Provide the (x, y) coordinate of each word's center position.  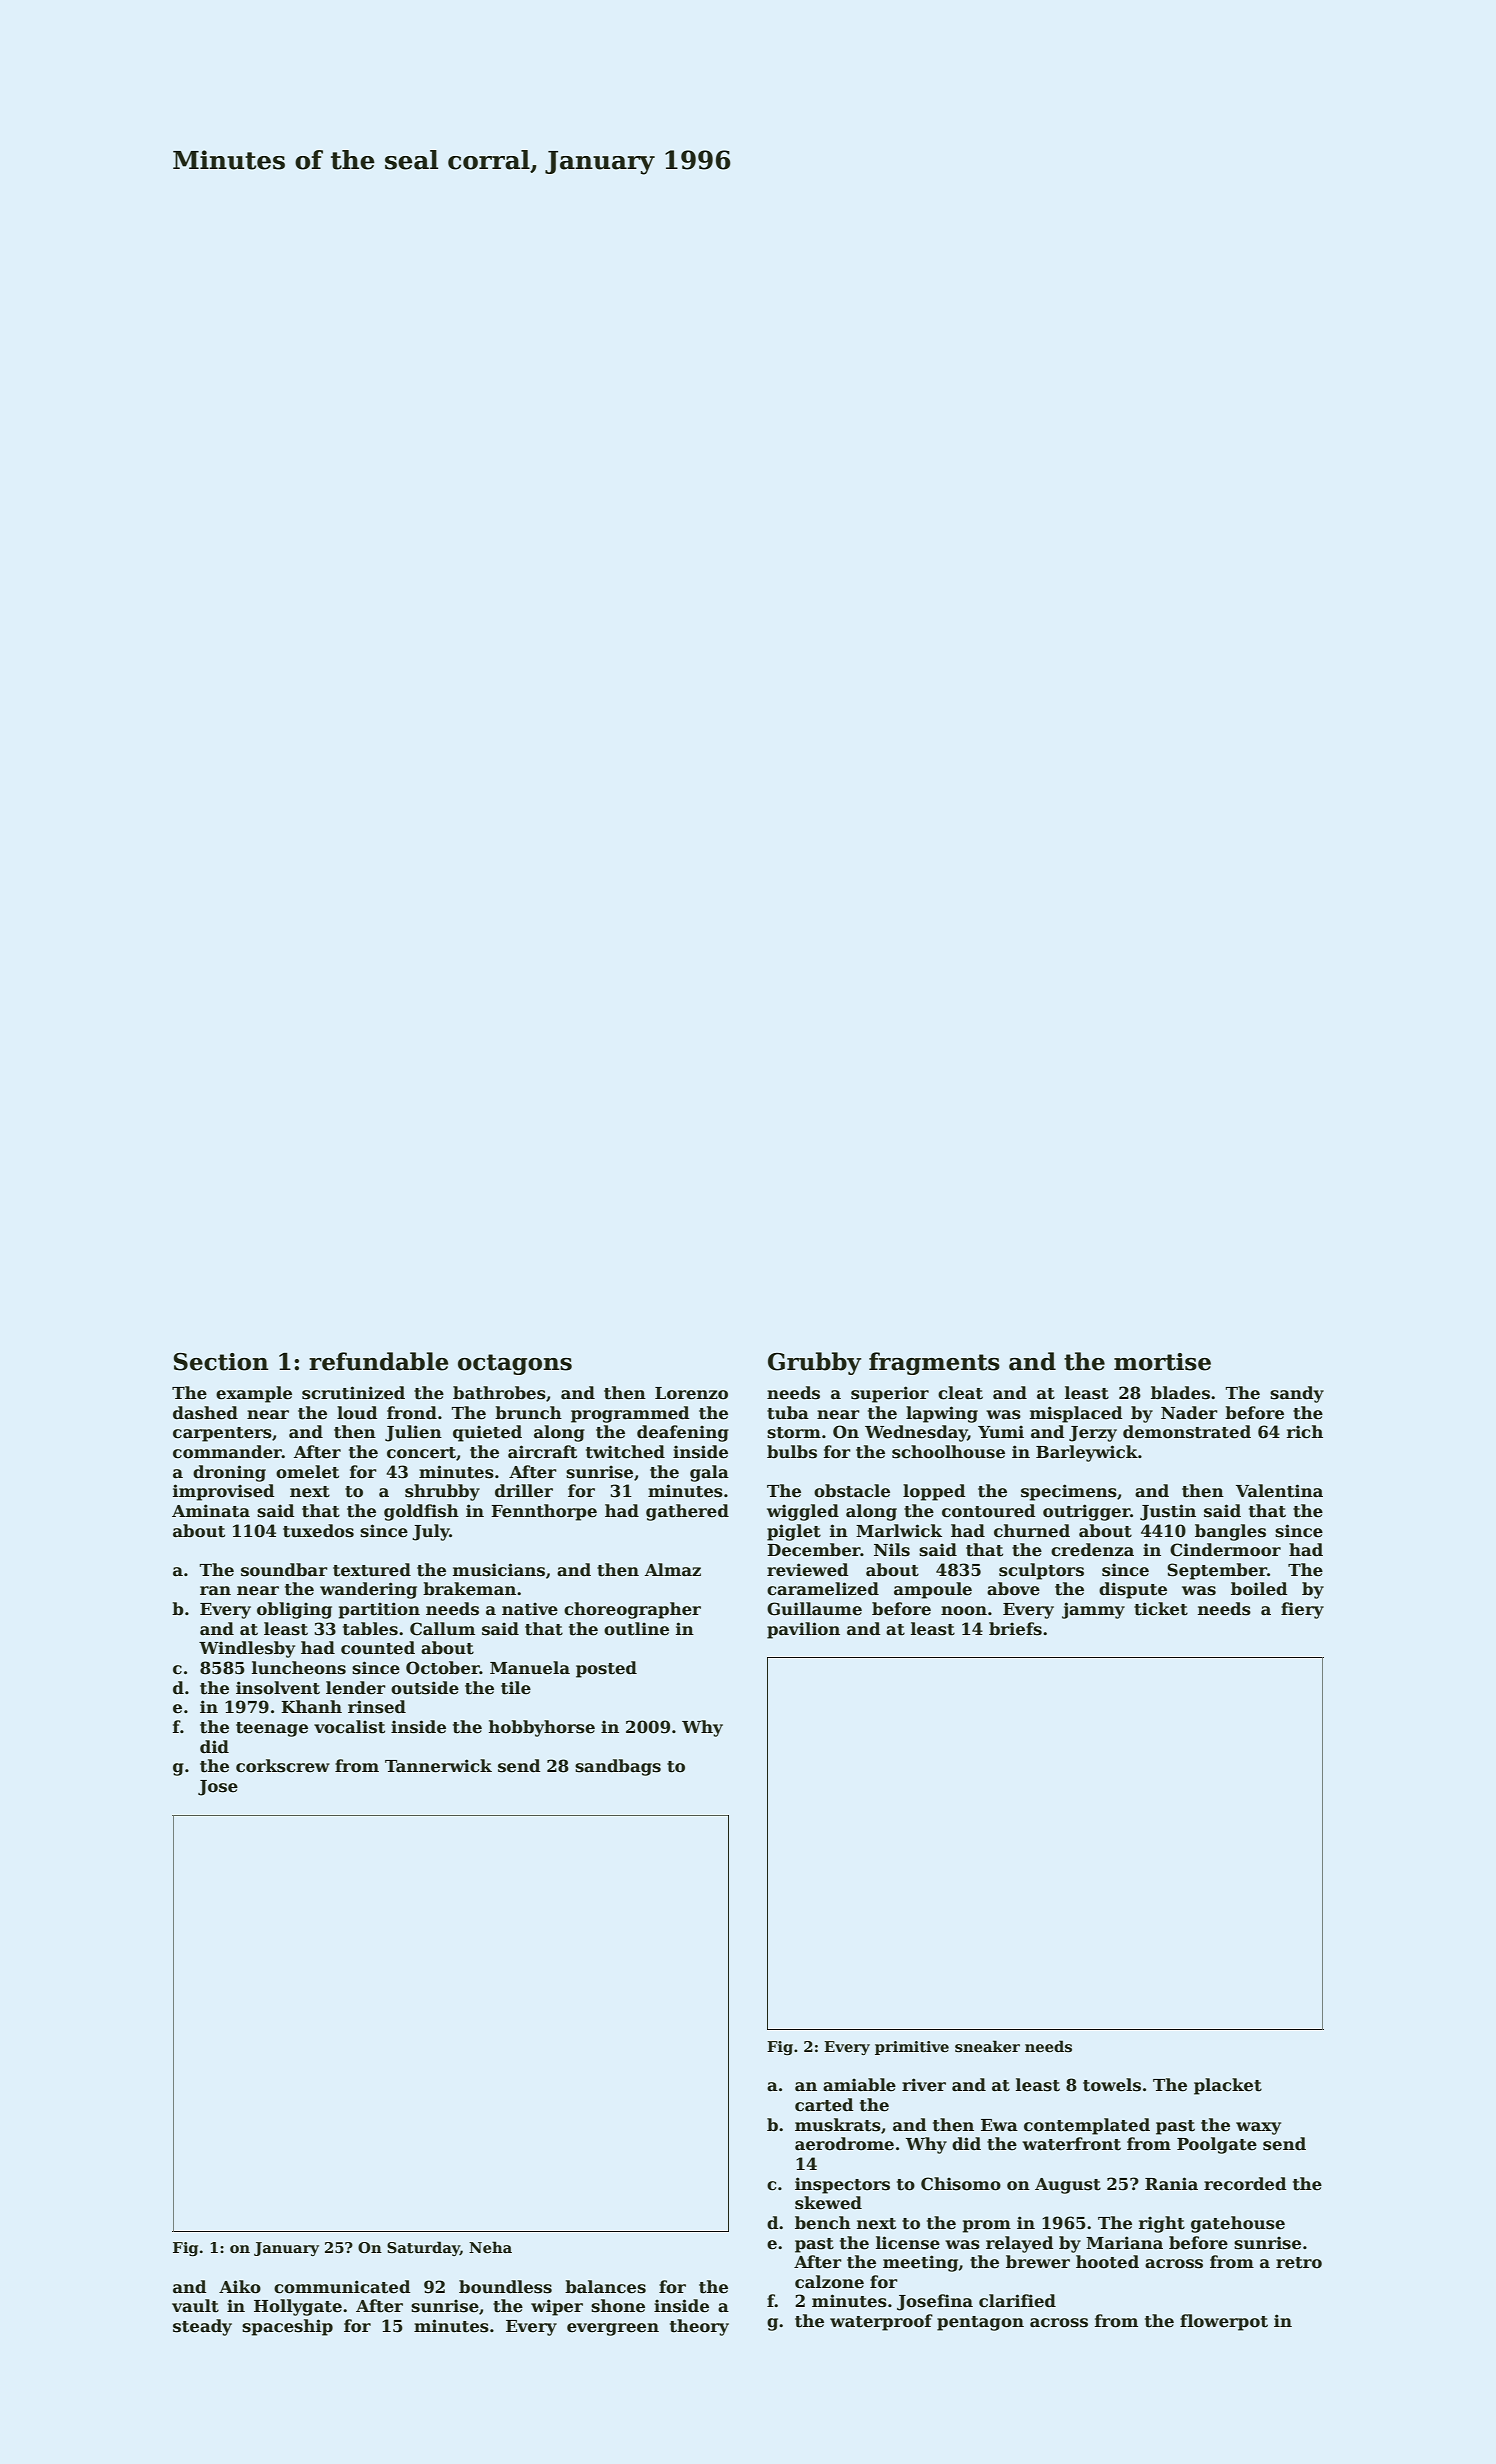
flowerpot (1224, 2322)
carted (824, 2105)
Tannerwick (438, 1766)
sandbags (618, 1767)
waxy (1258, 2128)
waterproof (881, 2322)
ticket (1161, 1609)
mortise (1162, 1362)
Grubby (814, 1363)
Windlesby (247, 1649)
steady (202, 2327)
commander (227, 1452)
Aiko (240, 2287)
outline (636, 1629)
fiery (1302, 1610)
